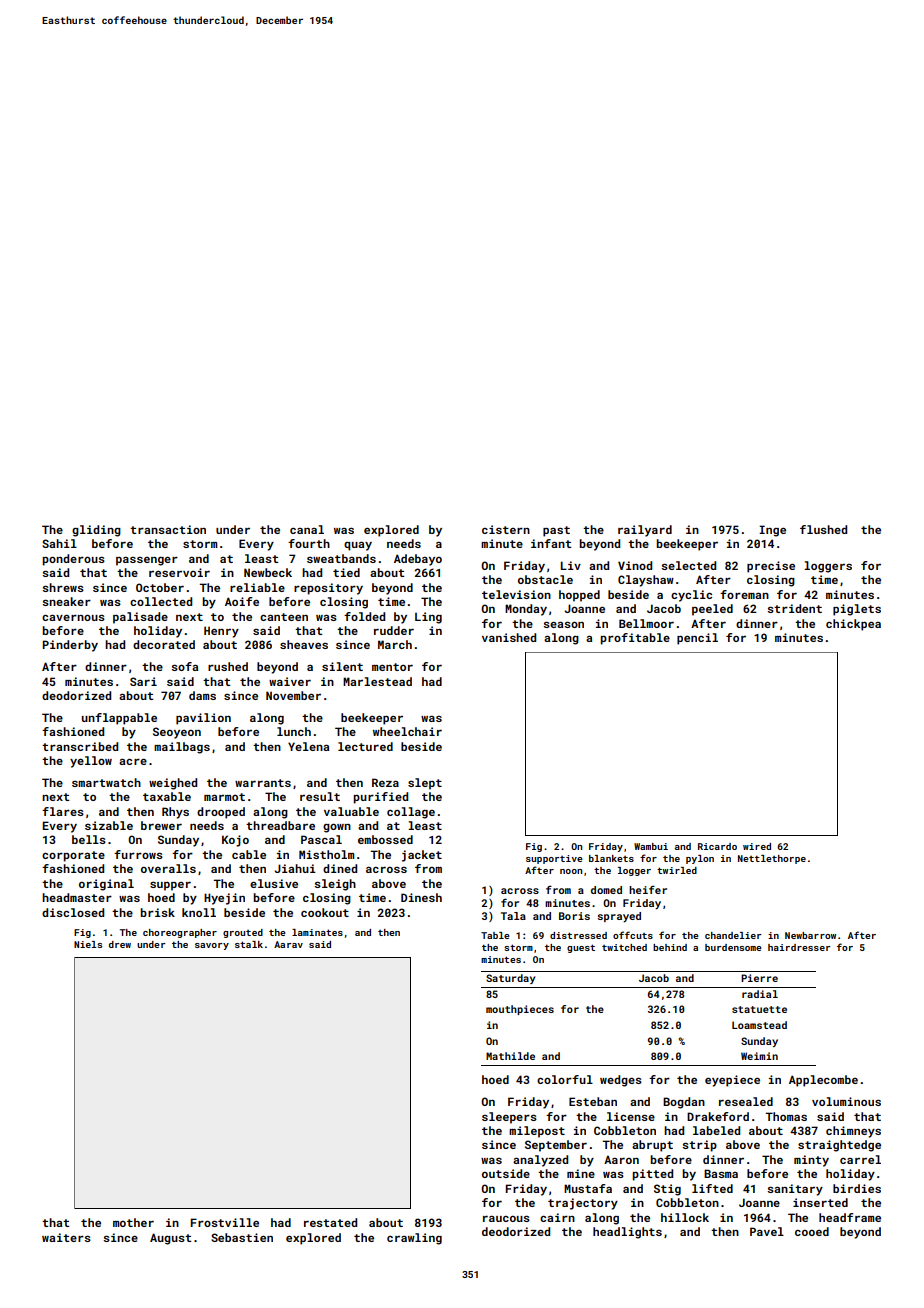 This image has width=924, height=1308. I want to click on Newbarrow, so click(810, 935).
